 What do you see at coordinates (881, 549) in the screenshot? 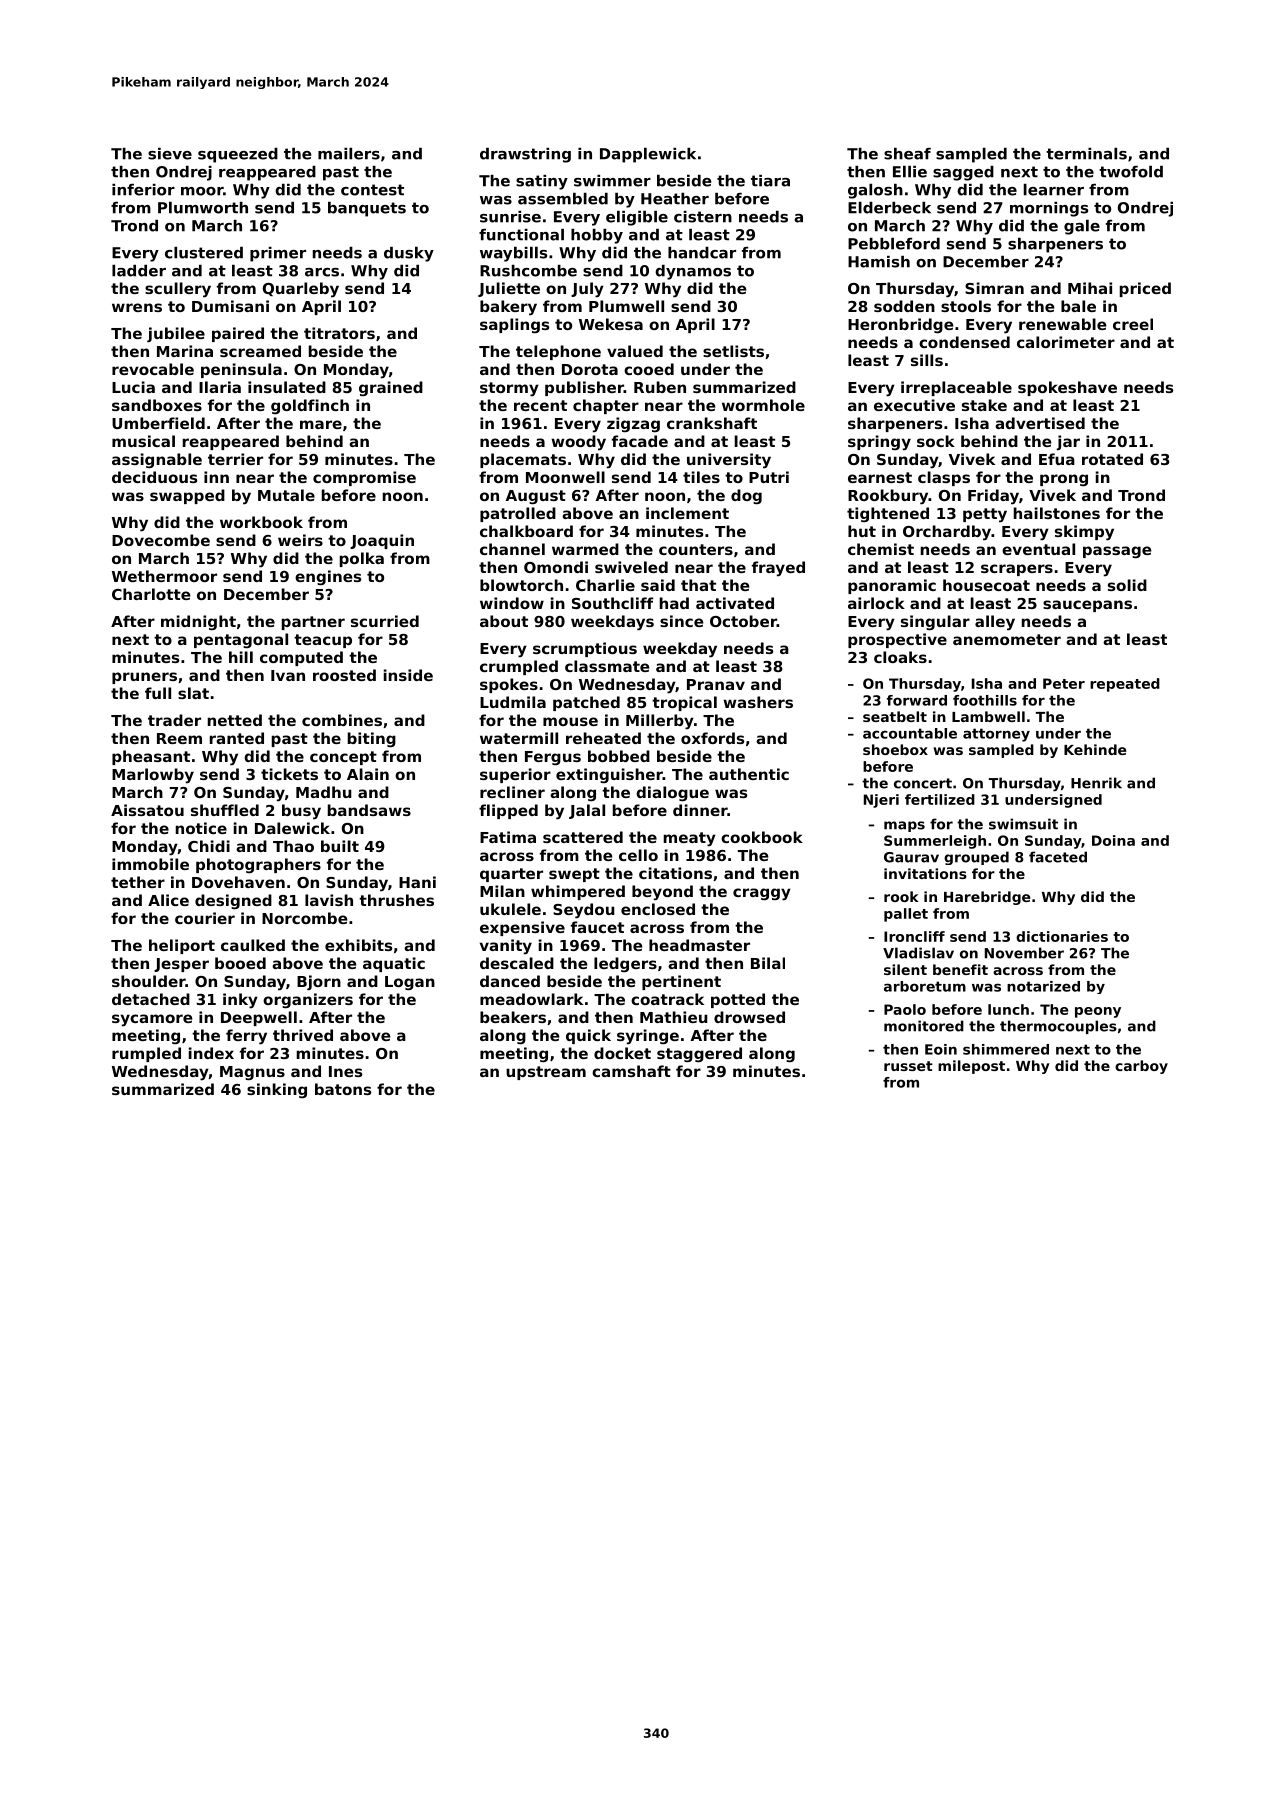
I see `chemist` at bounding box center [881, 549].
